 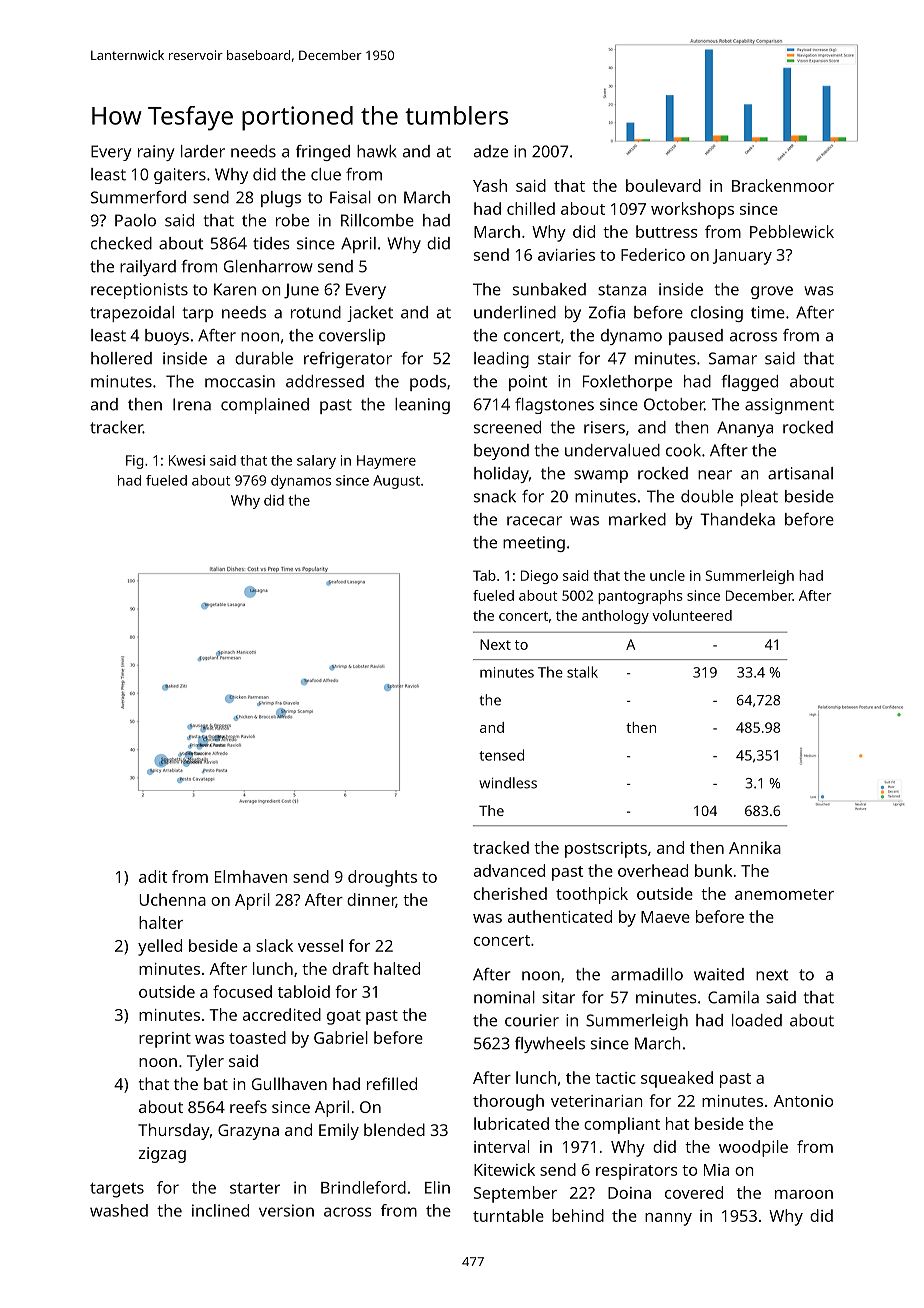 What do you see at coordinates (119, 1210) in the image?
I see `washed` at bounding box center [119, 1210].
